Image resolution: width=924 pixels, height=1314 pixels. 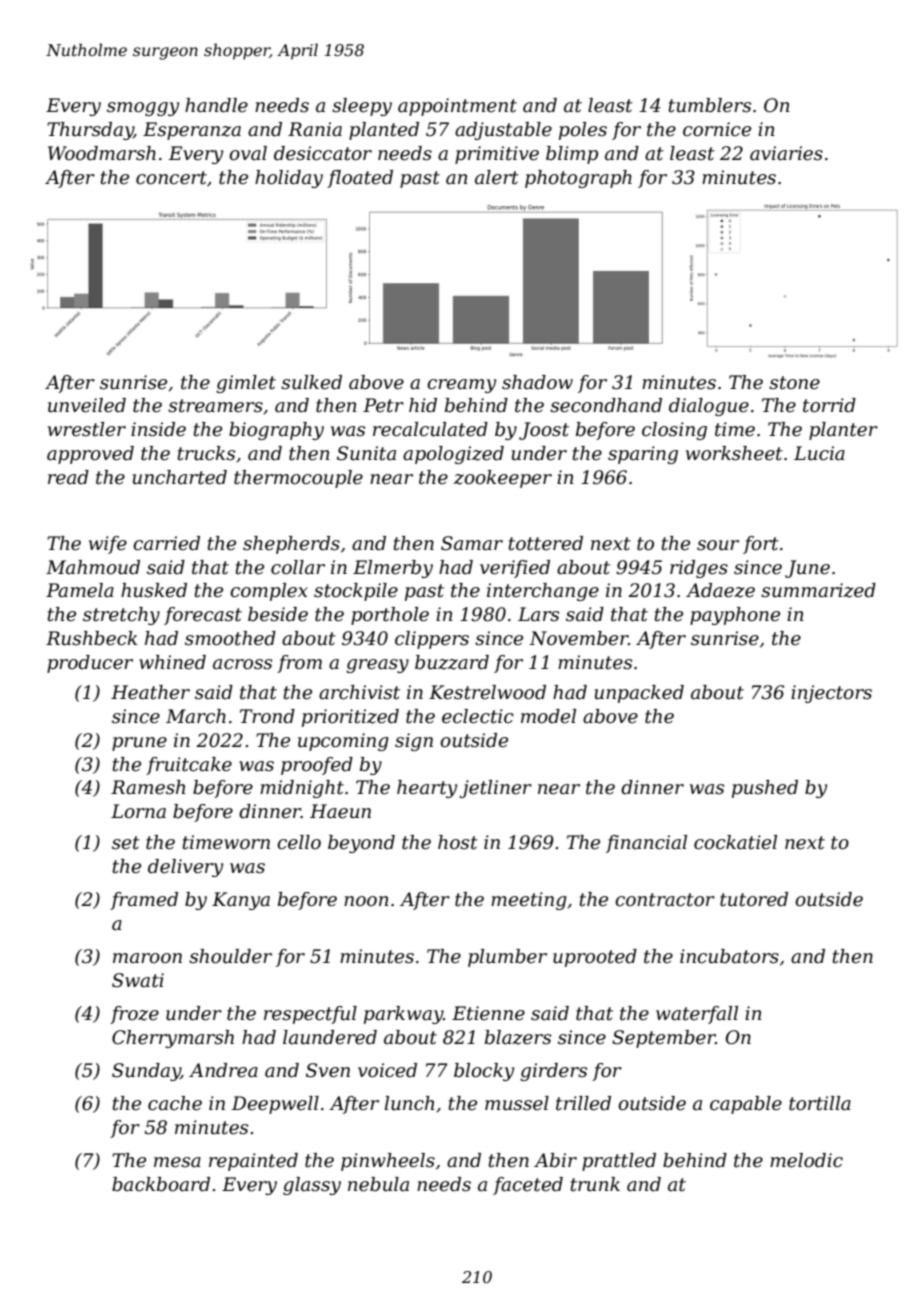 I want to click on Kestrelwood, so click(x=487, y=692).
